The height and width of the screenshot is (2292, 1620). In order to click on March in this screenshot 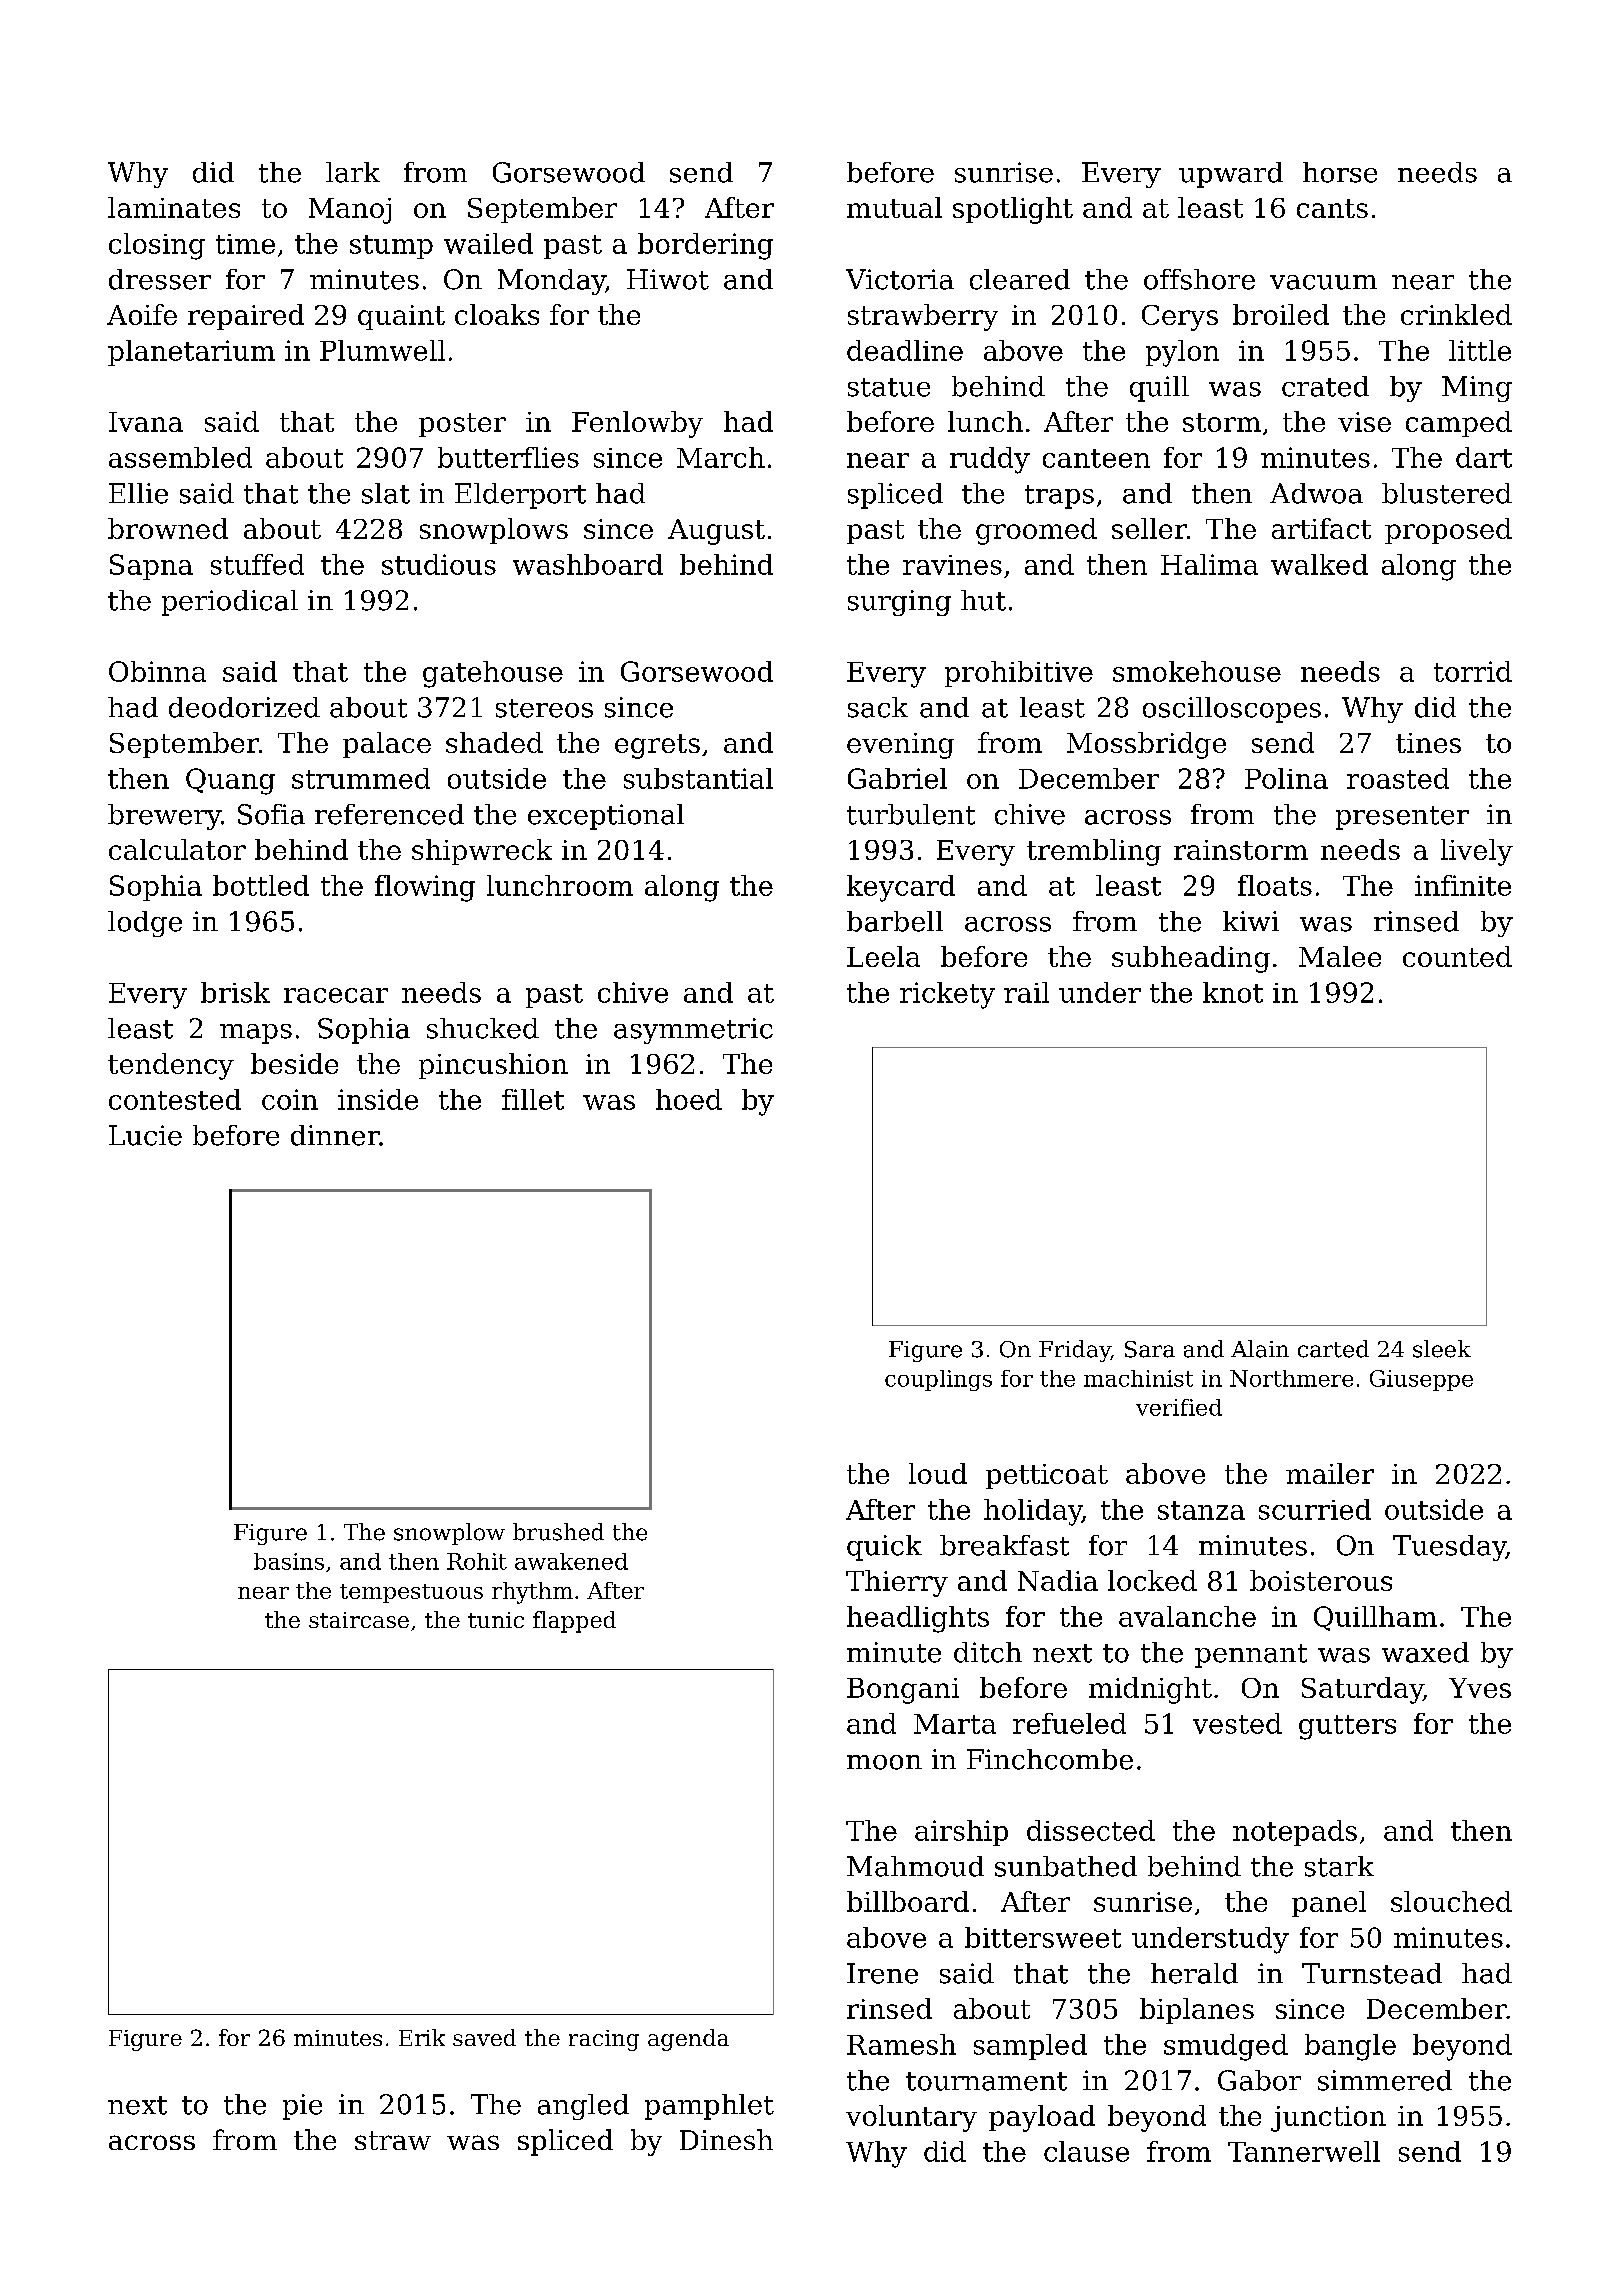, I will do `click(721, 457)`.
